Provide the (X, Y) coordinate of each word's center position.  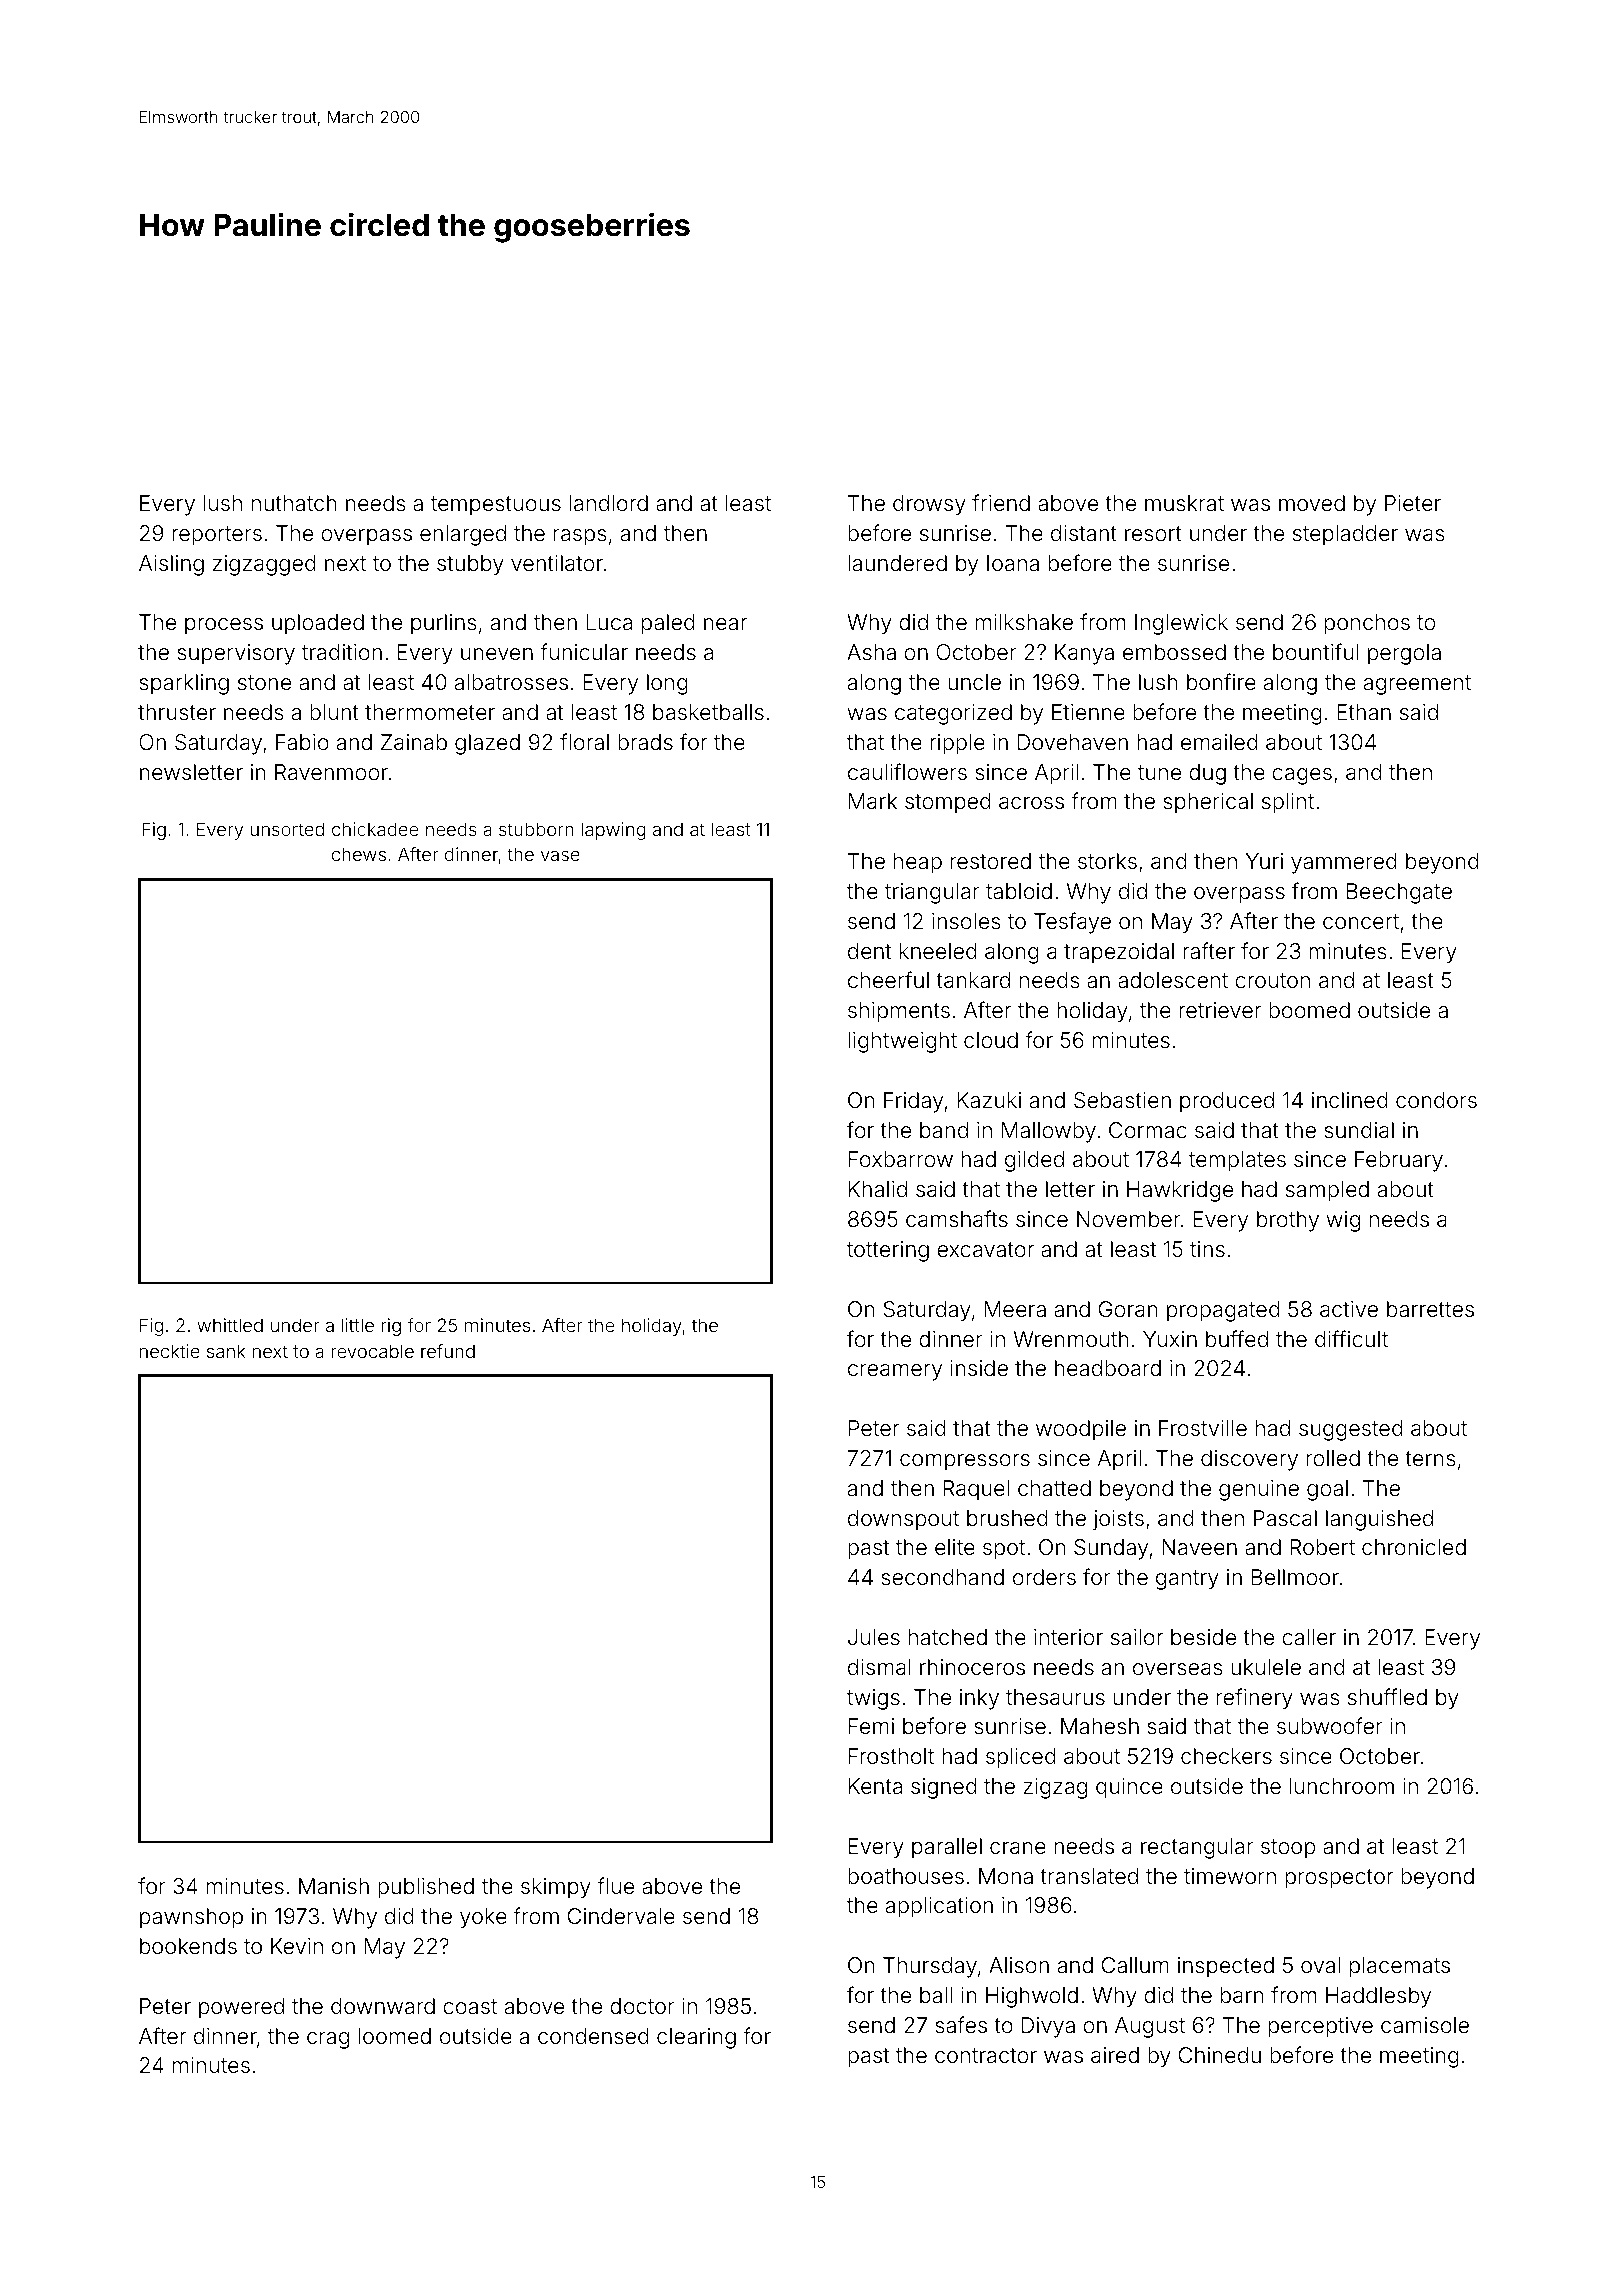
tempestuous (496, 506)
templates (1237, 1161)
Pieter (1413, 503)
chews (359, 854)
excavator (985, 1250)
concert (1361, 922)
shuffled (1387, 1697)
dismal (879, 1667)
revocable (373, 1351)
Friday (913, 1102)
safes (961, 2025)
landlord (608, 503)
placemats (1400, 1967)
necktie (170, 1351)
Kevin (297, 1946)
